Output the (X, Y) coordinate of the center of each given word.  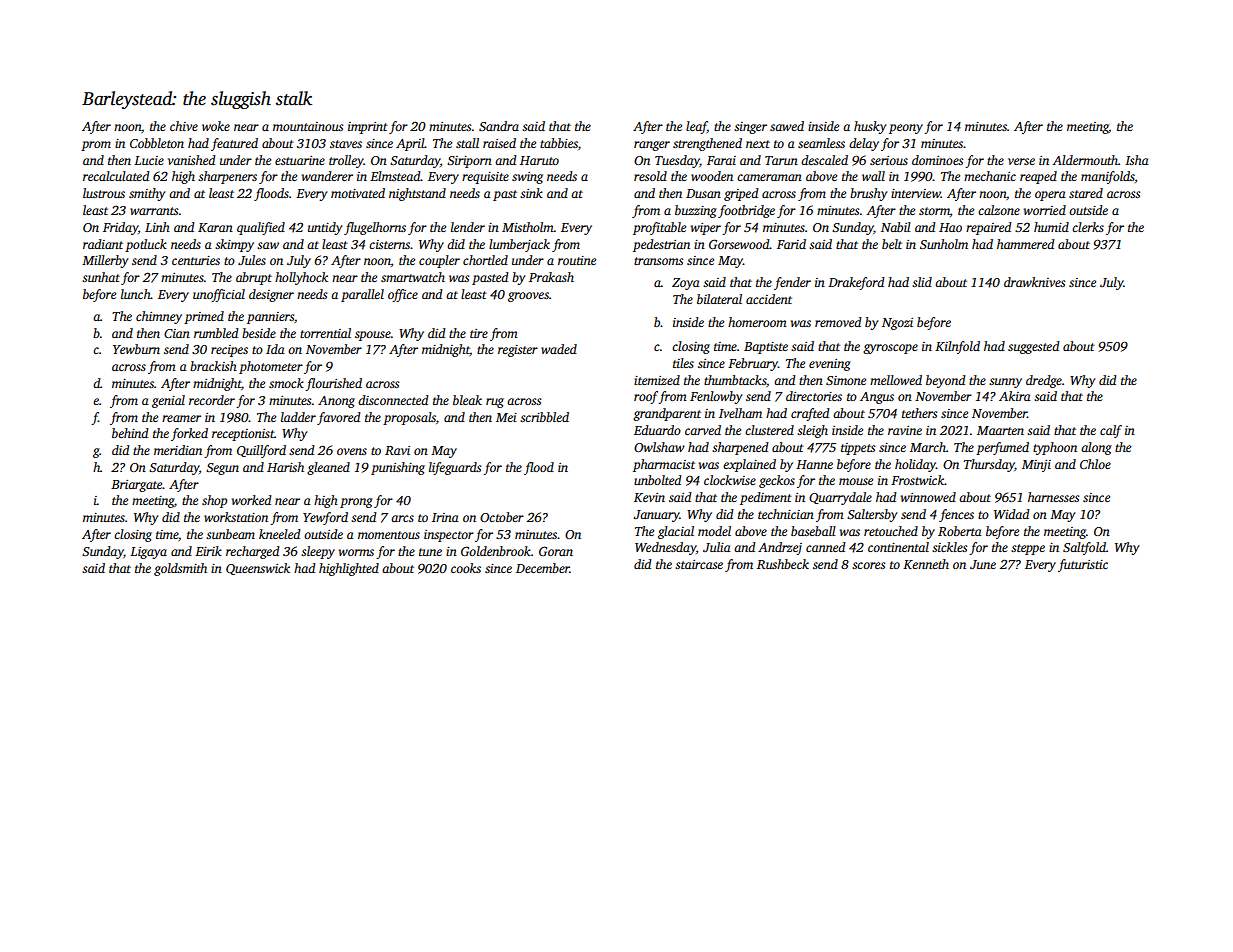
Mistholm (528, 227)
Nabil (896, 227)
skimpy (234, 245)
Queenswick (258, 569)
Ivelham (740, 413)
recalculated (116, 176)
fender (792, 283)
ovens (352, 451)
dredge (1044, 381)
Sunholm (944, 244)
